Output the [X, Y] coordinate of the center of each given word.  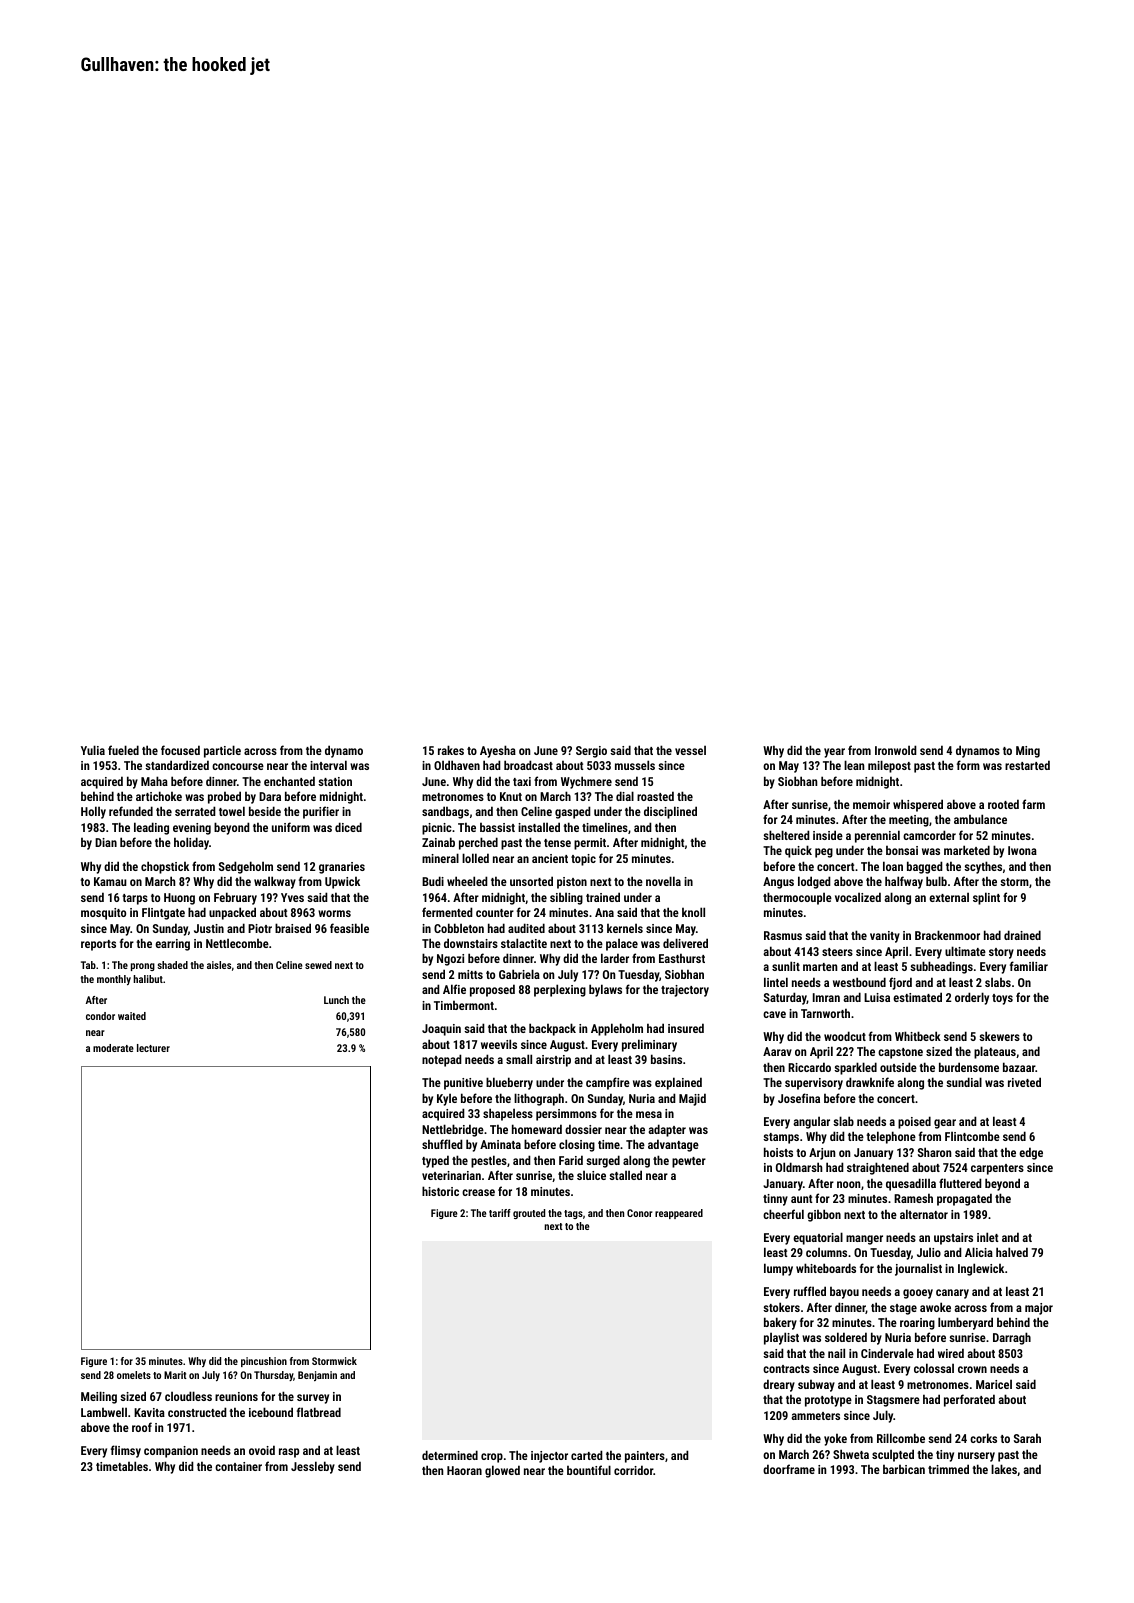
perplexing [560, 990]
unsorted [531, 881]
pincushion [264, 1362]
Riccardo [809, 1067]
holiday [191, 843]
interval [328, 765]
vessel [690, 750]
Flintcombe [972, 1136]
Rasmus [783, 935]
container [238, 1466]
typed [435, 1161]
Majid [692, 1099]
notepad [442, 1060]
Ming [1028, 752]
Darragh [1012, 1338]
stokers [781, 1307]
